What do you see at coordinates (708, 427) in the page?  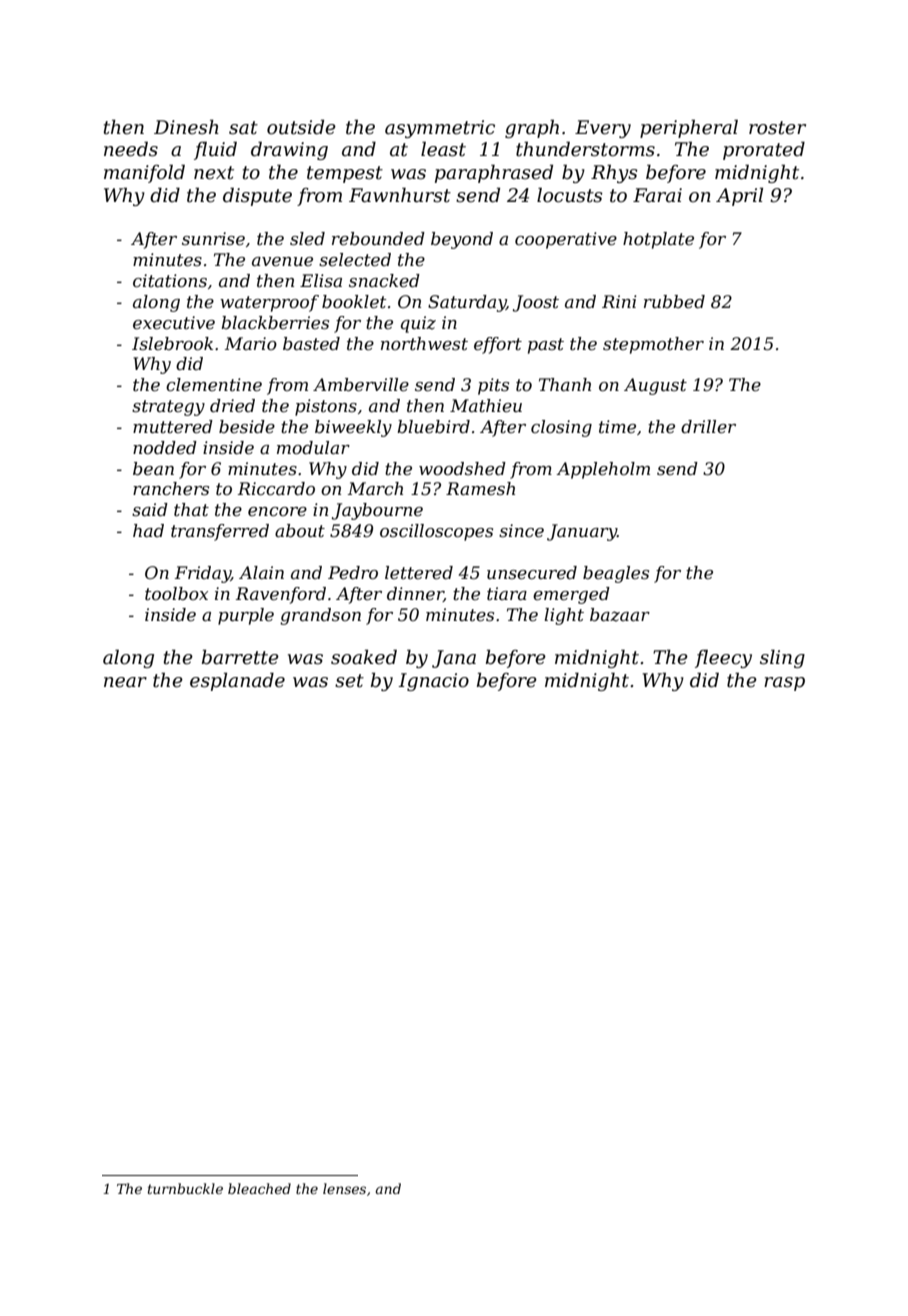 I see `driller` at bounding box center [708, 427].
